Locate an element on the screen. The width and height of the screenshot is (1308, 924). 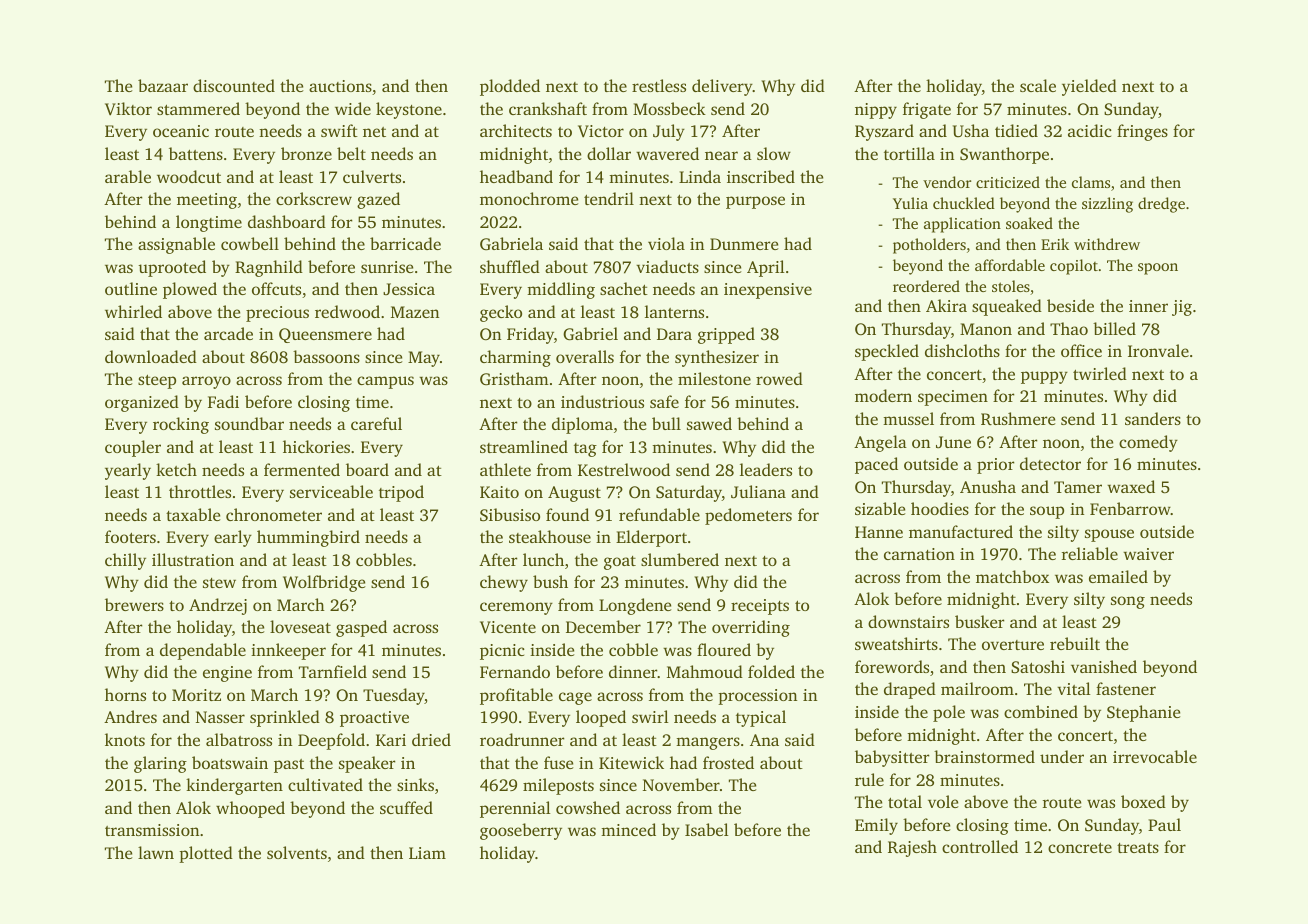
yielded is located at coordinates (1089, 87).
